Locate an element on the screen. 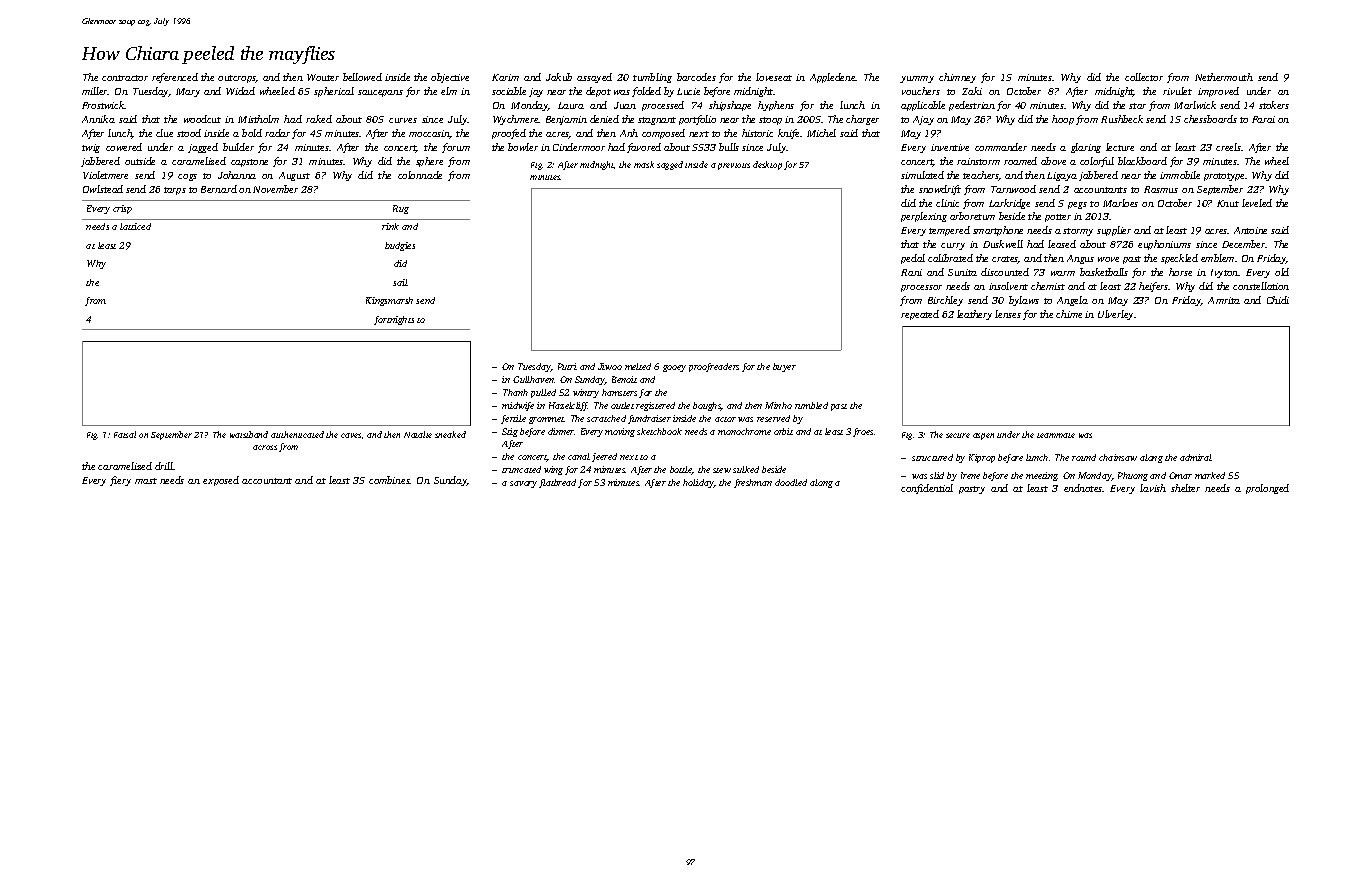 Image resolution: width=1372 pixels, height=887 pixels. loveseat is located at coordinates (774, 77).
